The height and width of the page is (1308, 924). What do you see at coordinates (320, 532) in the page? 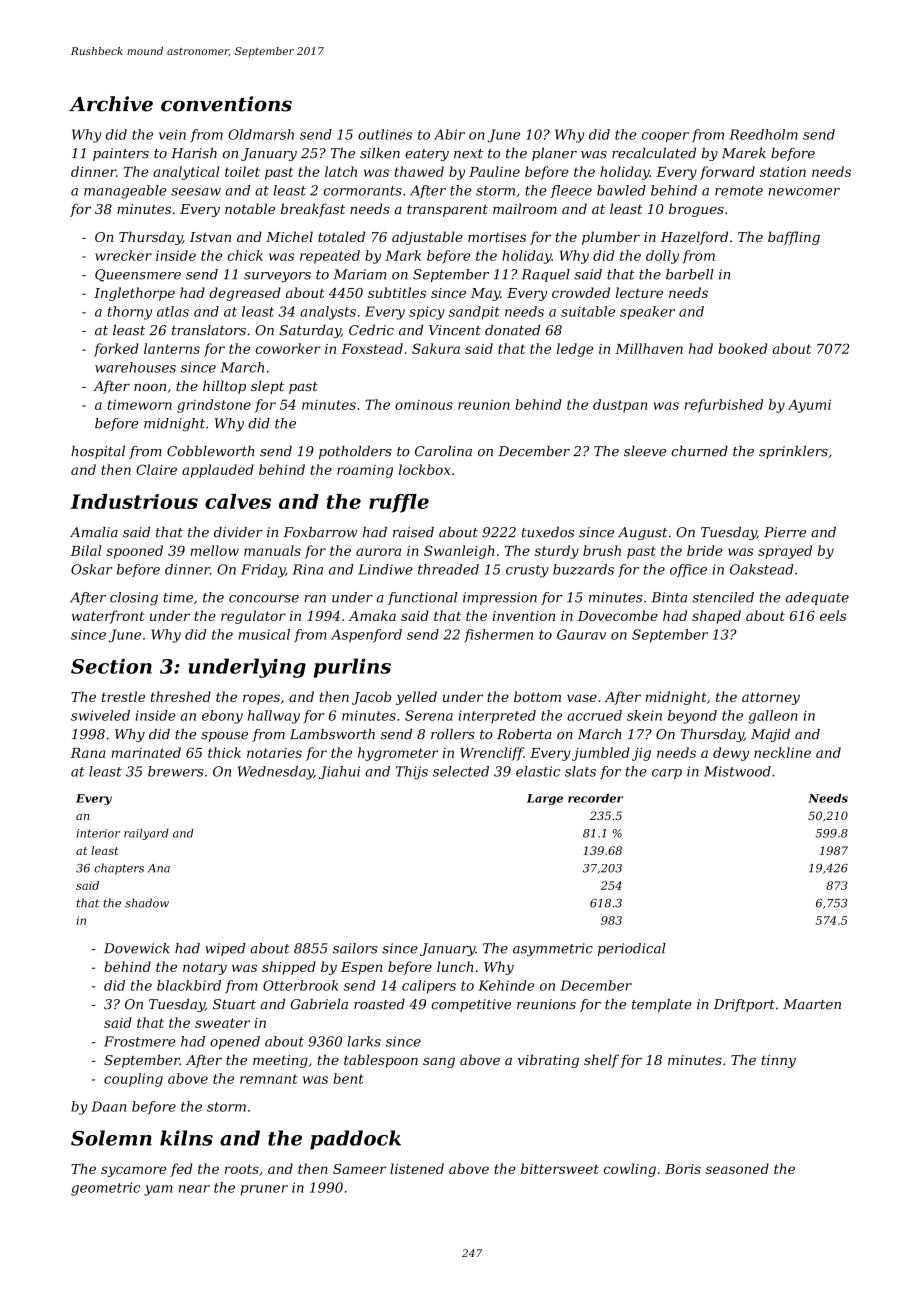
I see `Foxbarrow` at bounding box center [320, 532].
